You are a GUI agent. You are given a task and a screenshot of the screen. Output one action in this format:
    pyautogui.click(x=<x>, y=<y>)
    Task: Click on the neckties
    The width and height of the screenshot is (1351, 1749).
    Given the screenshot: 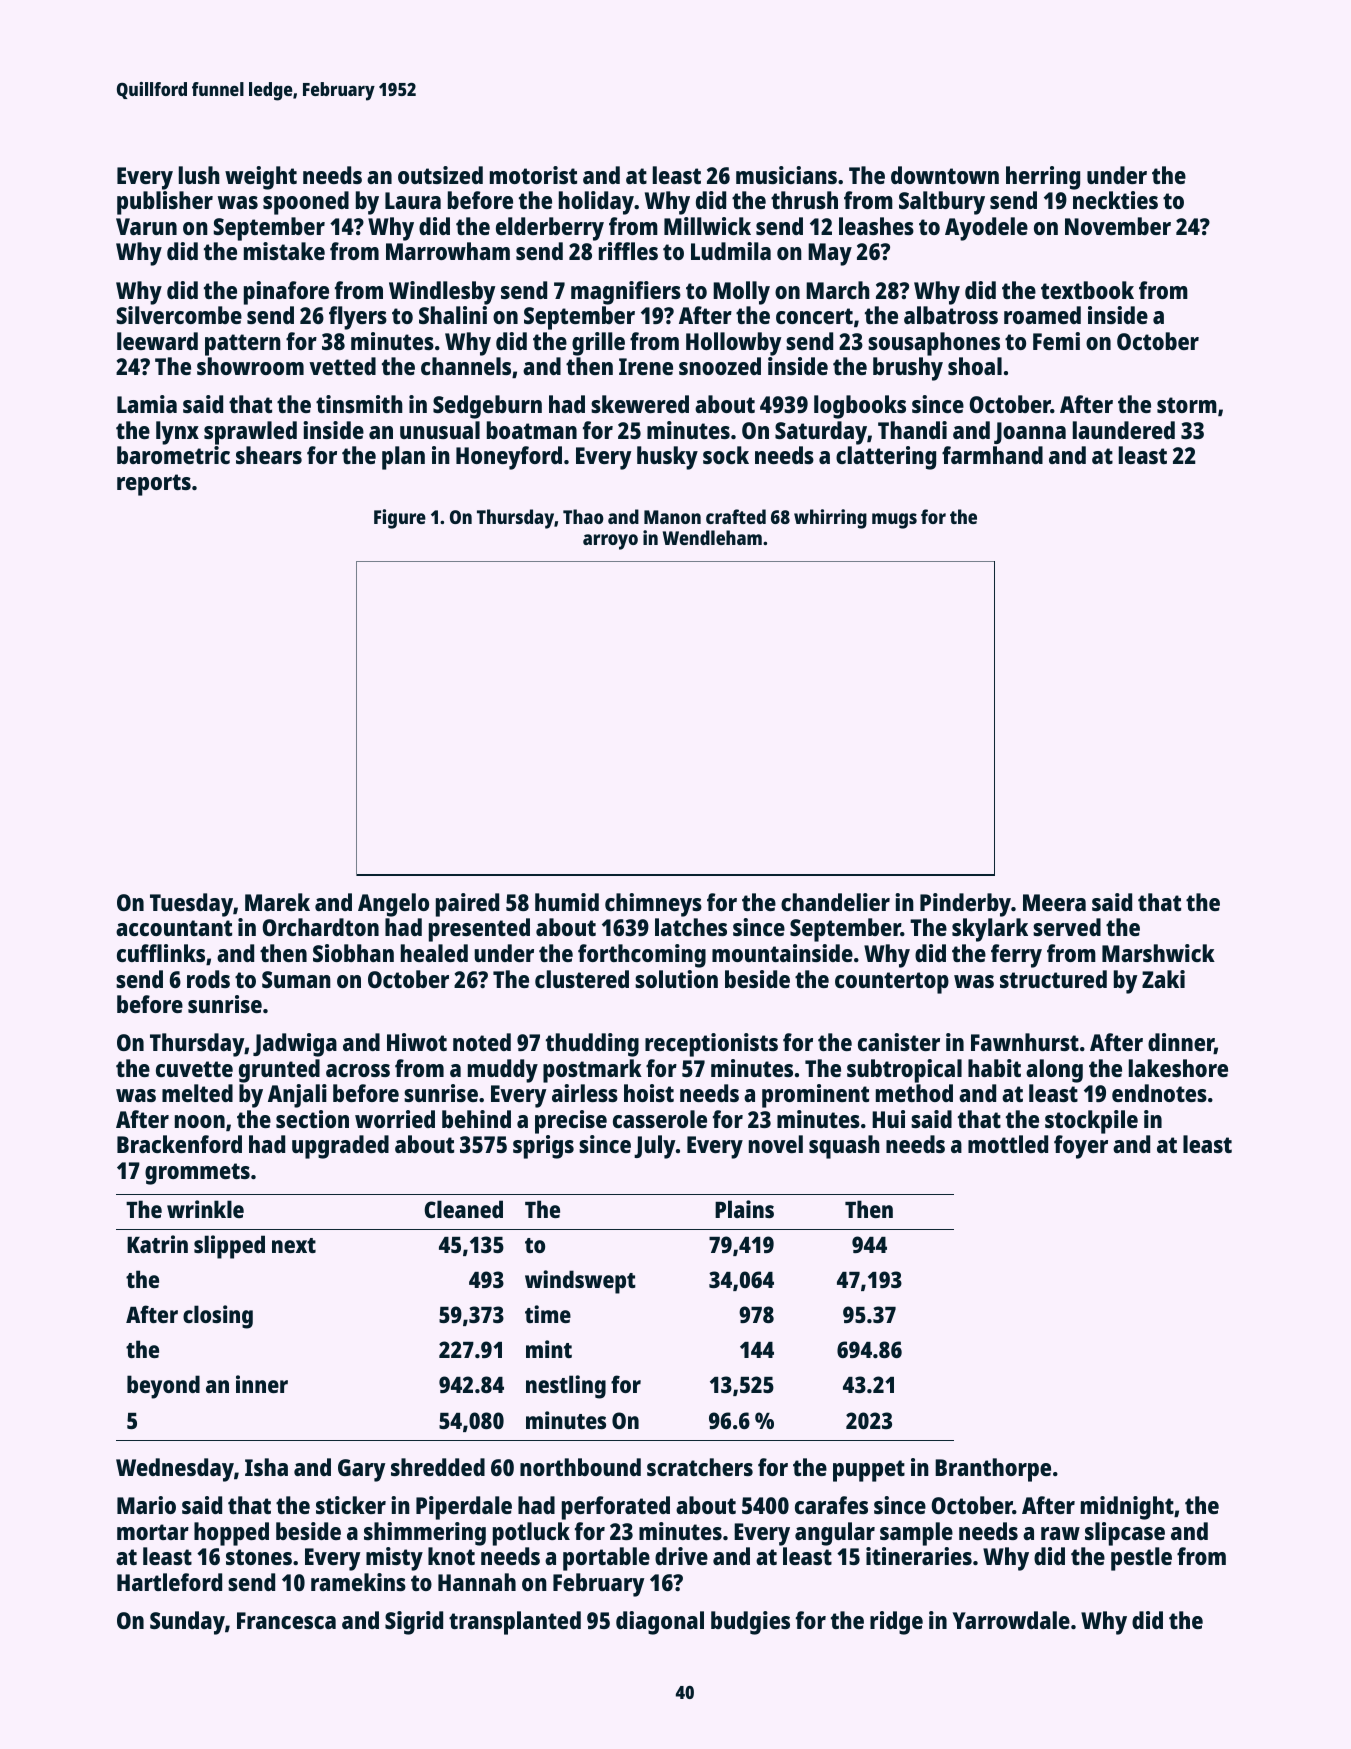 What is the action you would take?
    pyautogui.click(x=1115, y=200)
